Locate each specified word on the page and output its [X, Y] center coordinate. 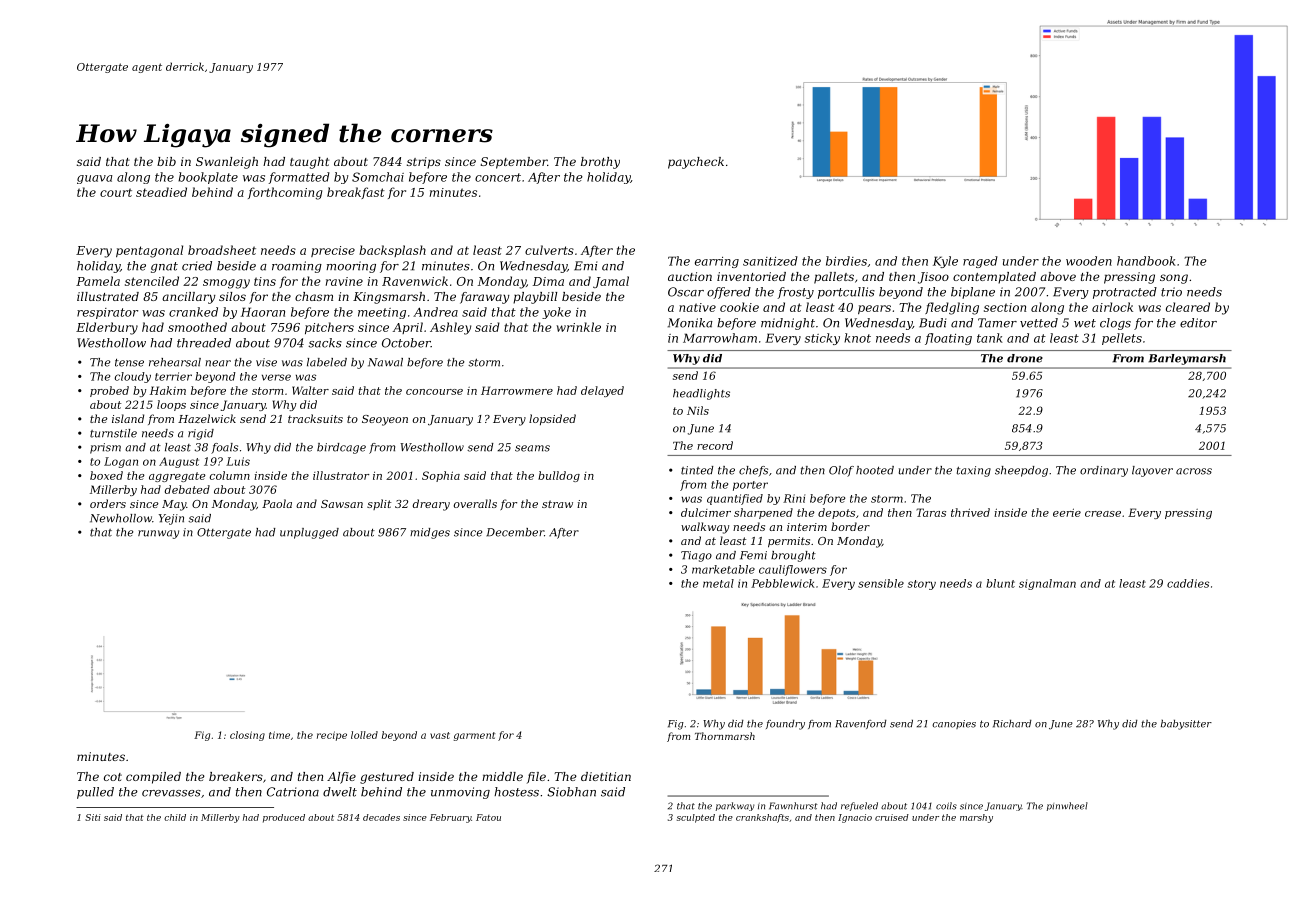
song [1174, 279]
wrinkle [578, 327]
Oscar [686, 292]
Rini [794, 498]
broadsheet [222, 250]
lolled [364, 735]
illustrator [341, 475]
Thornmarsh [725, 736]
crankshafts [762, 818]
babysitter [1186, 725]
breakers [236, 776]
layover [1152, 471]
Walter [310, 390]
